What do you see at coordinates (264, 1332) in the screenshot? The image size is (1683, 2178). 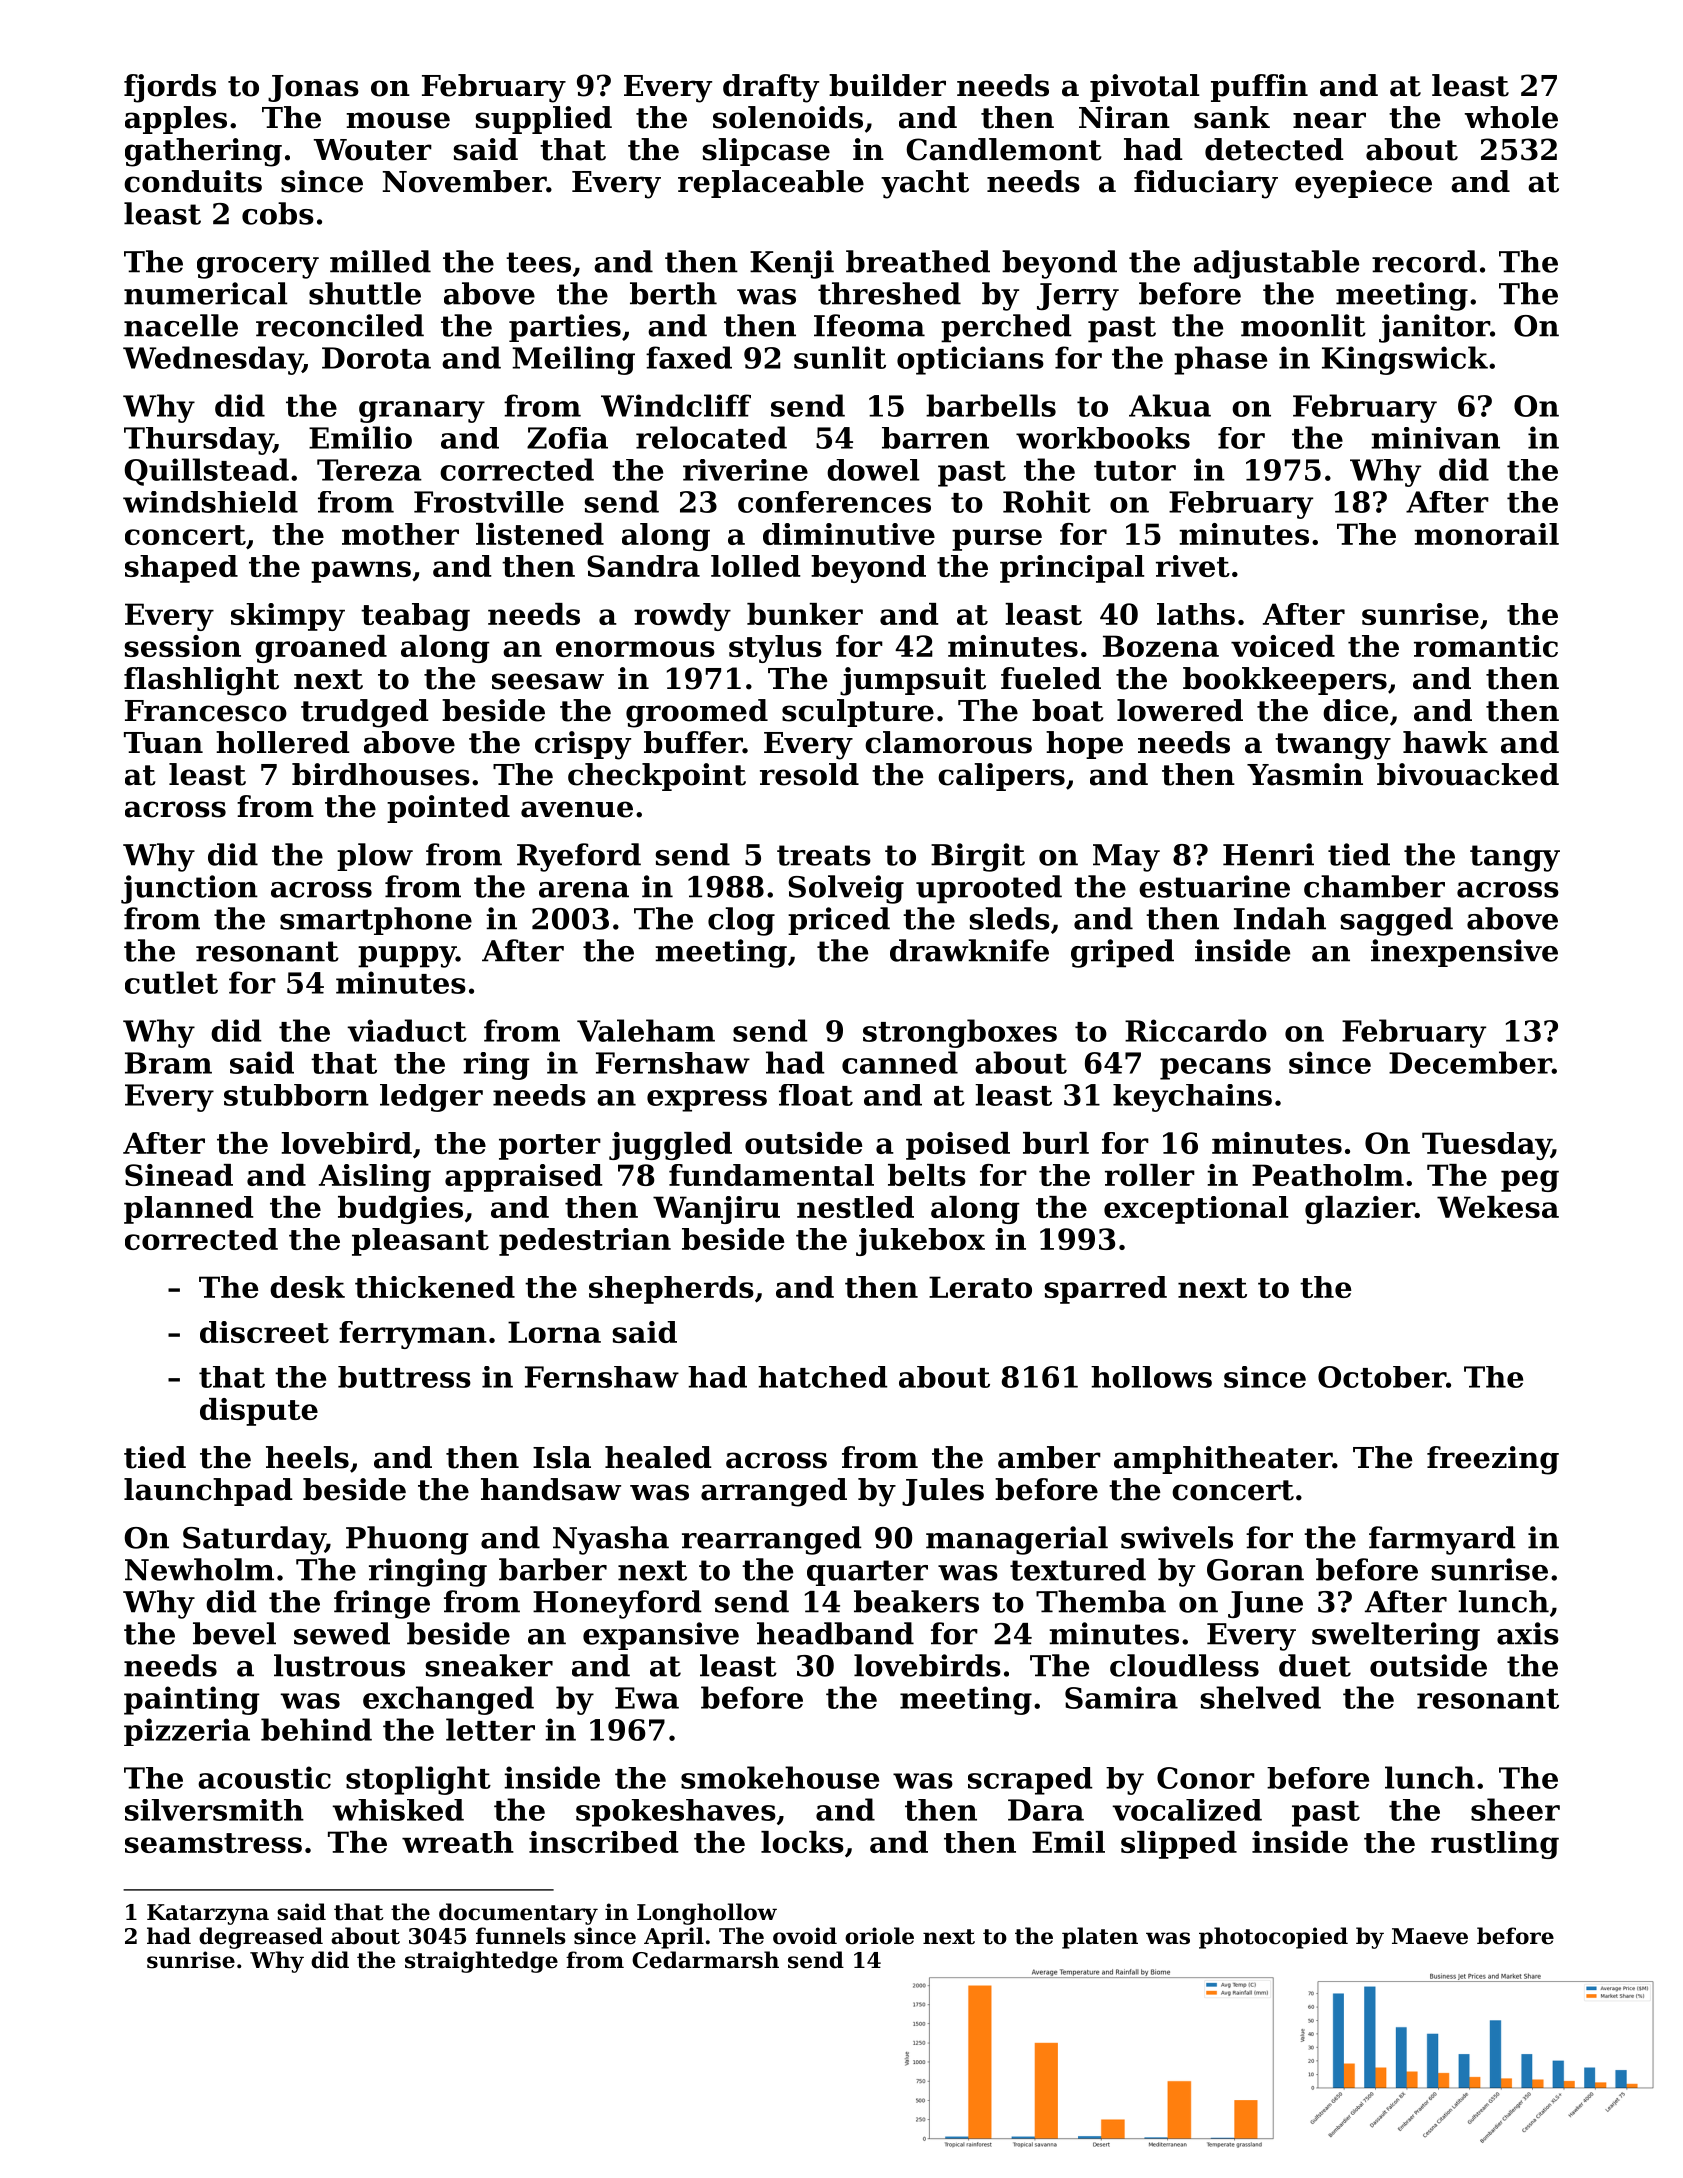 I see `discreet` at bounding box center [264, 1332].
